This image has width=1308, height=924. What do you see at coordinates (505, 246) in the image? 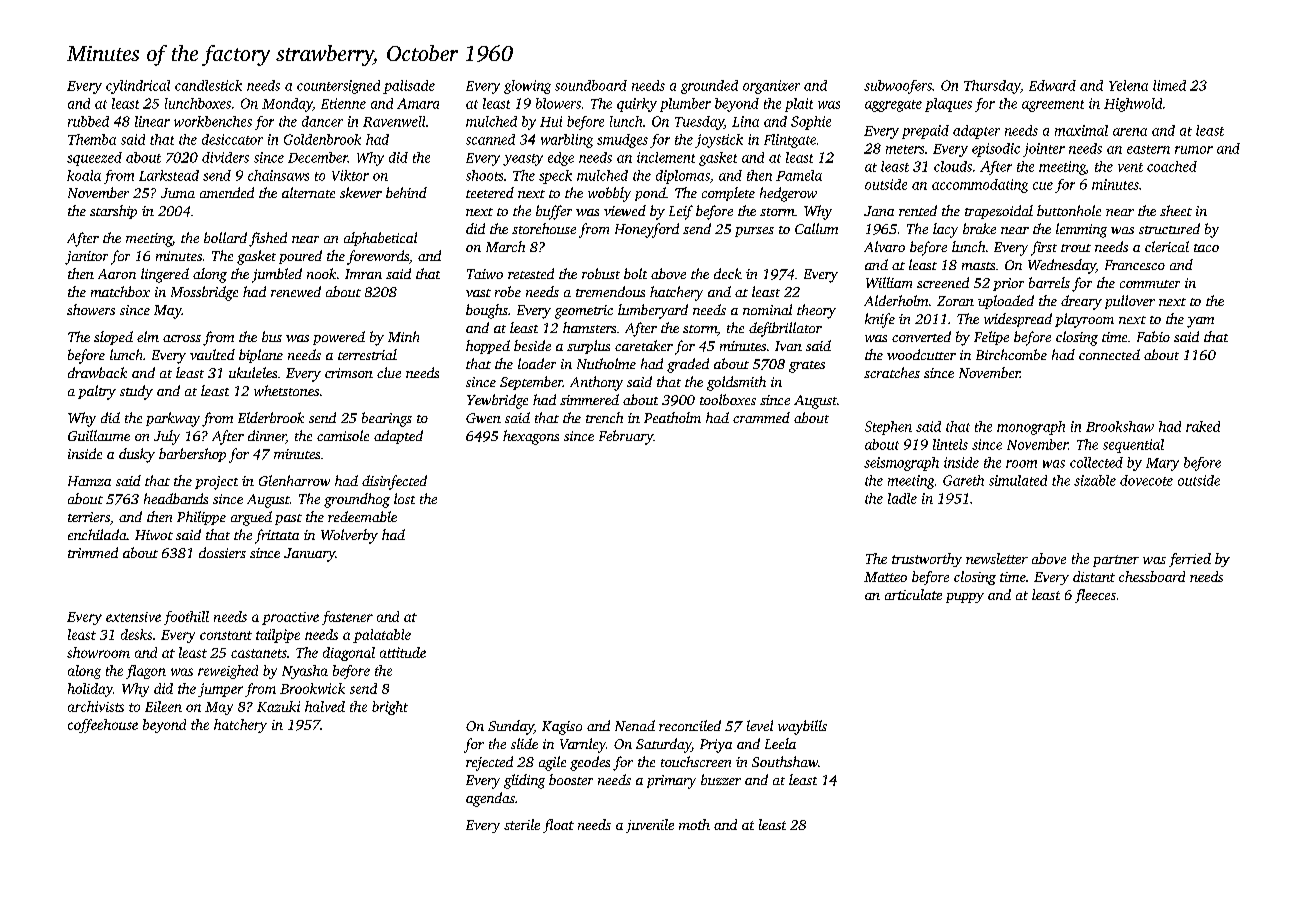
I see `March` at bounding box center [505, 246].
